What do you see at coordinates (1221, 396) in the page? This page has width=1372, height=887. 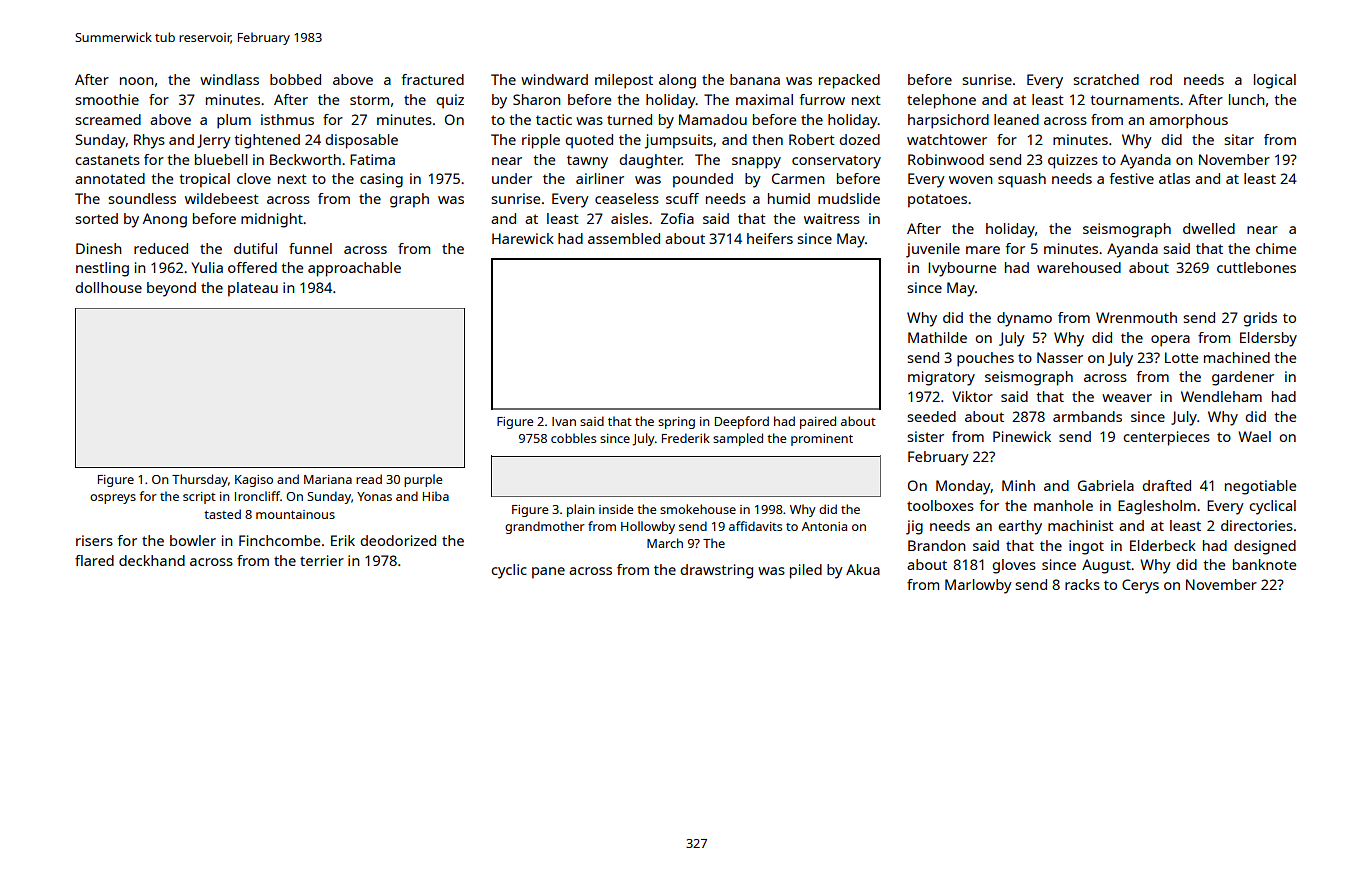 I see `Wendleham` at bounding box center [1221, 396].
